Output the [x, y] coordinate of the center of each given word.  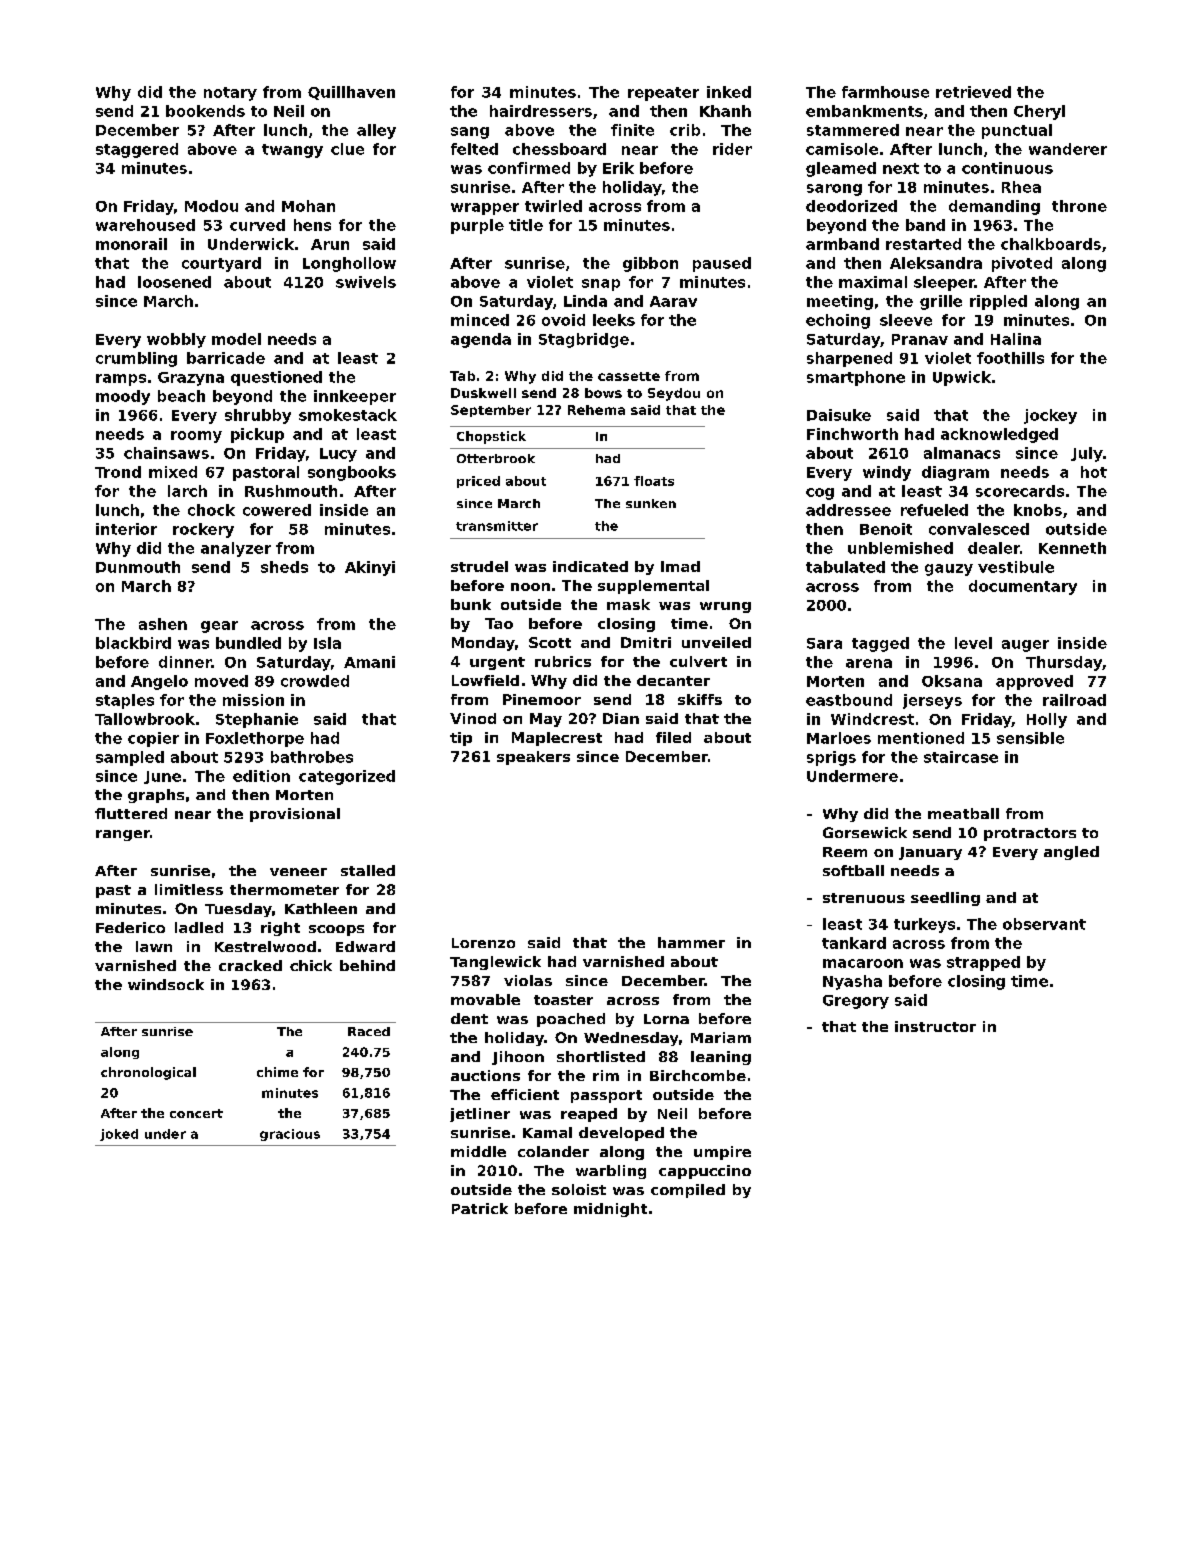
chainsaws [166, 453]
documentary [1023, 587]
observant [1044, 924]
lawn [154, 946]
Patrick [480, 1208]
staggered [137, 150]
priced [478, 482]
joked [119, 1135]
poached [571, 1020]
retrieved [973, 92]
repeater [663, 94]
